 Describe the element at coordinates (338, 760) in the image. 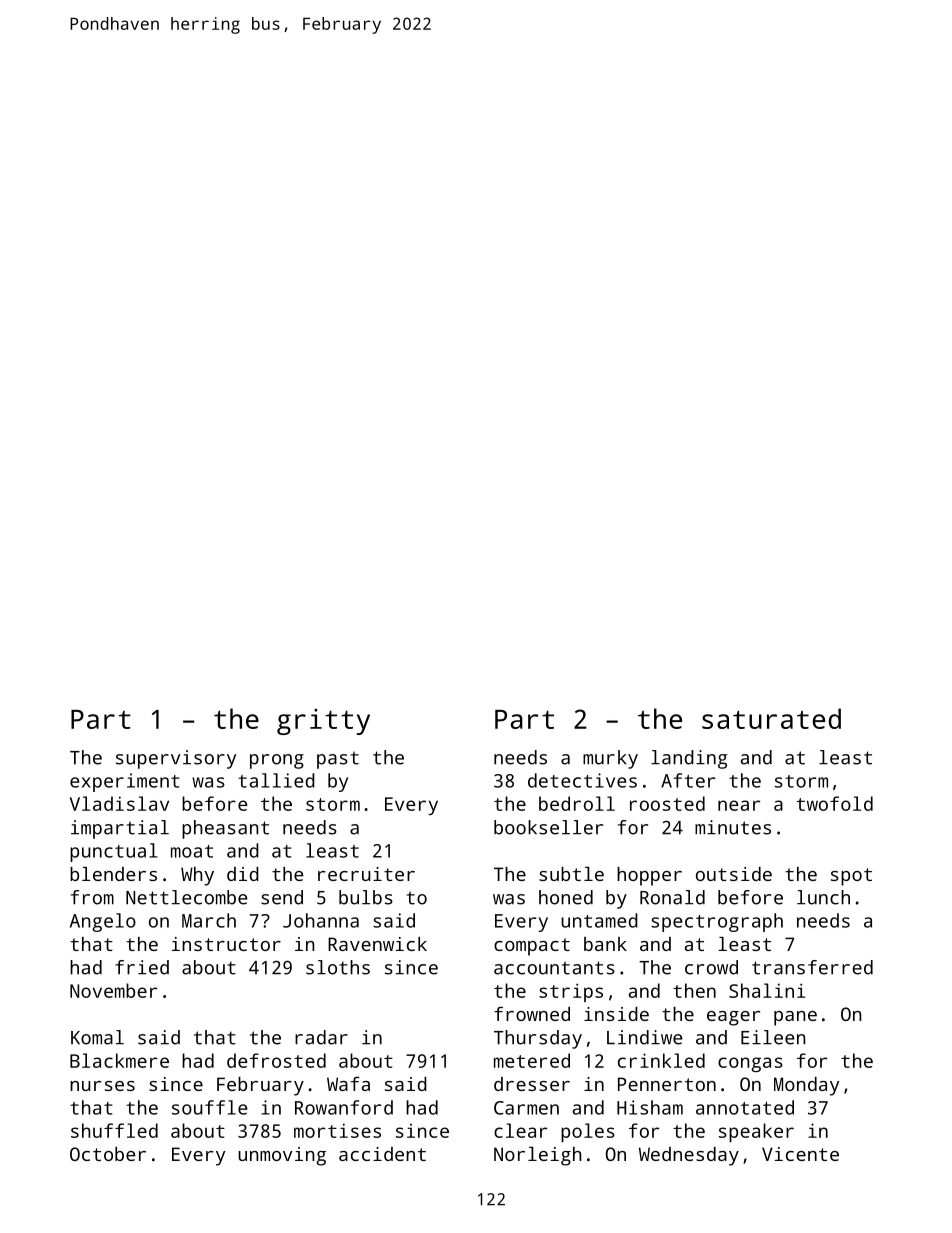

I see `past` at that location.
